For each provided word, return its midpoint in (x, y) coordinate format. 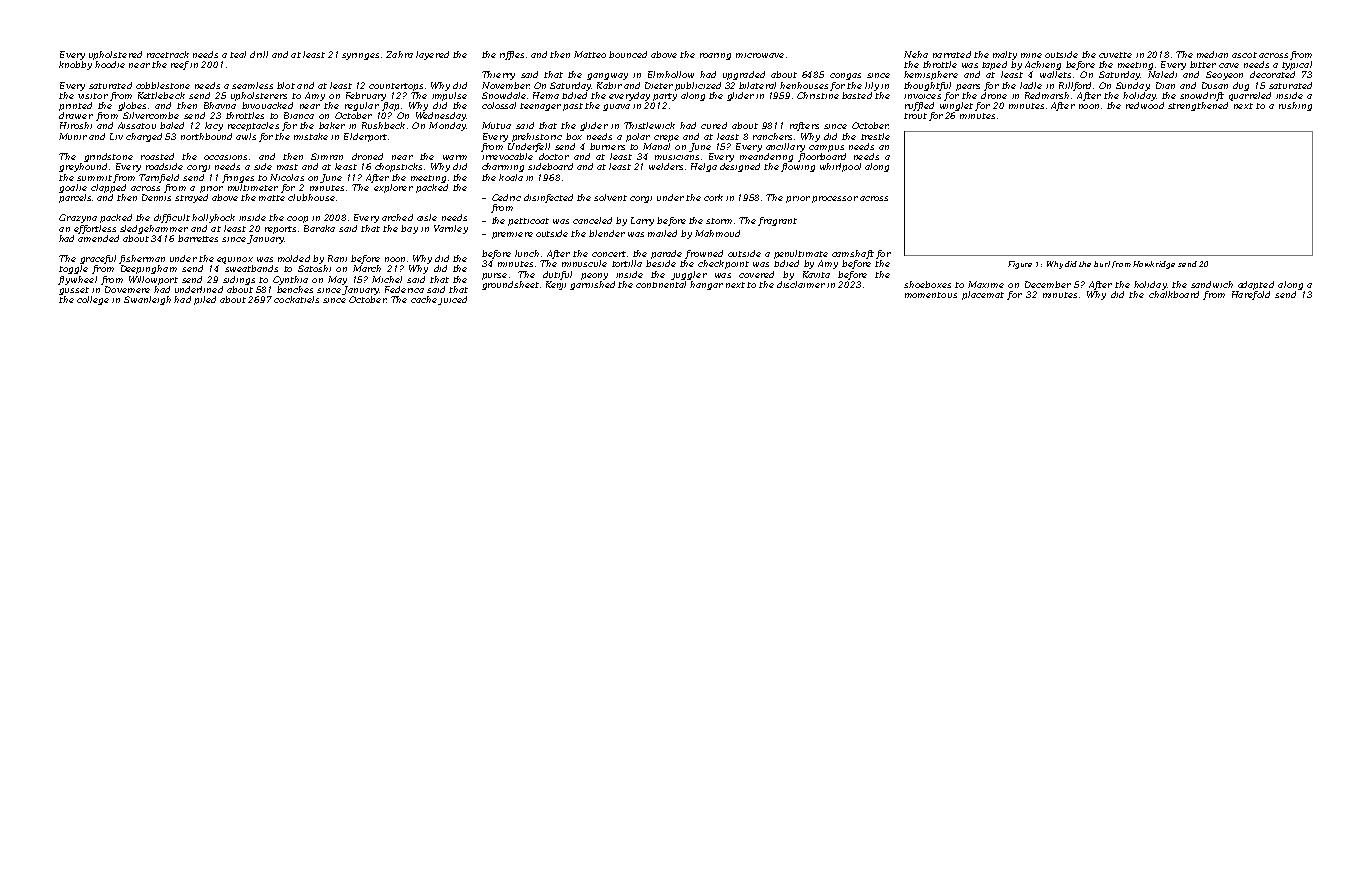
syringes (360, 56)
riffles (512, 55)
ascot (1244, 55)
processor (835, 199)
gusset (74, 291)
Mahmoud (717, 233)
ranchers (772, 136)
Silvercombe (151, 115)
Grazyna (78, 218)
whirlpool (840, 167)
